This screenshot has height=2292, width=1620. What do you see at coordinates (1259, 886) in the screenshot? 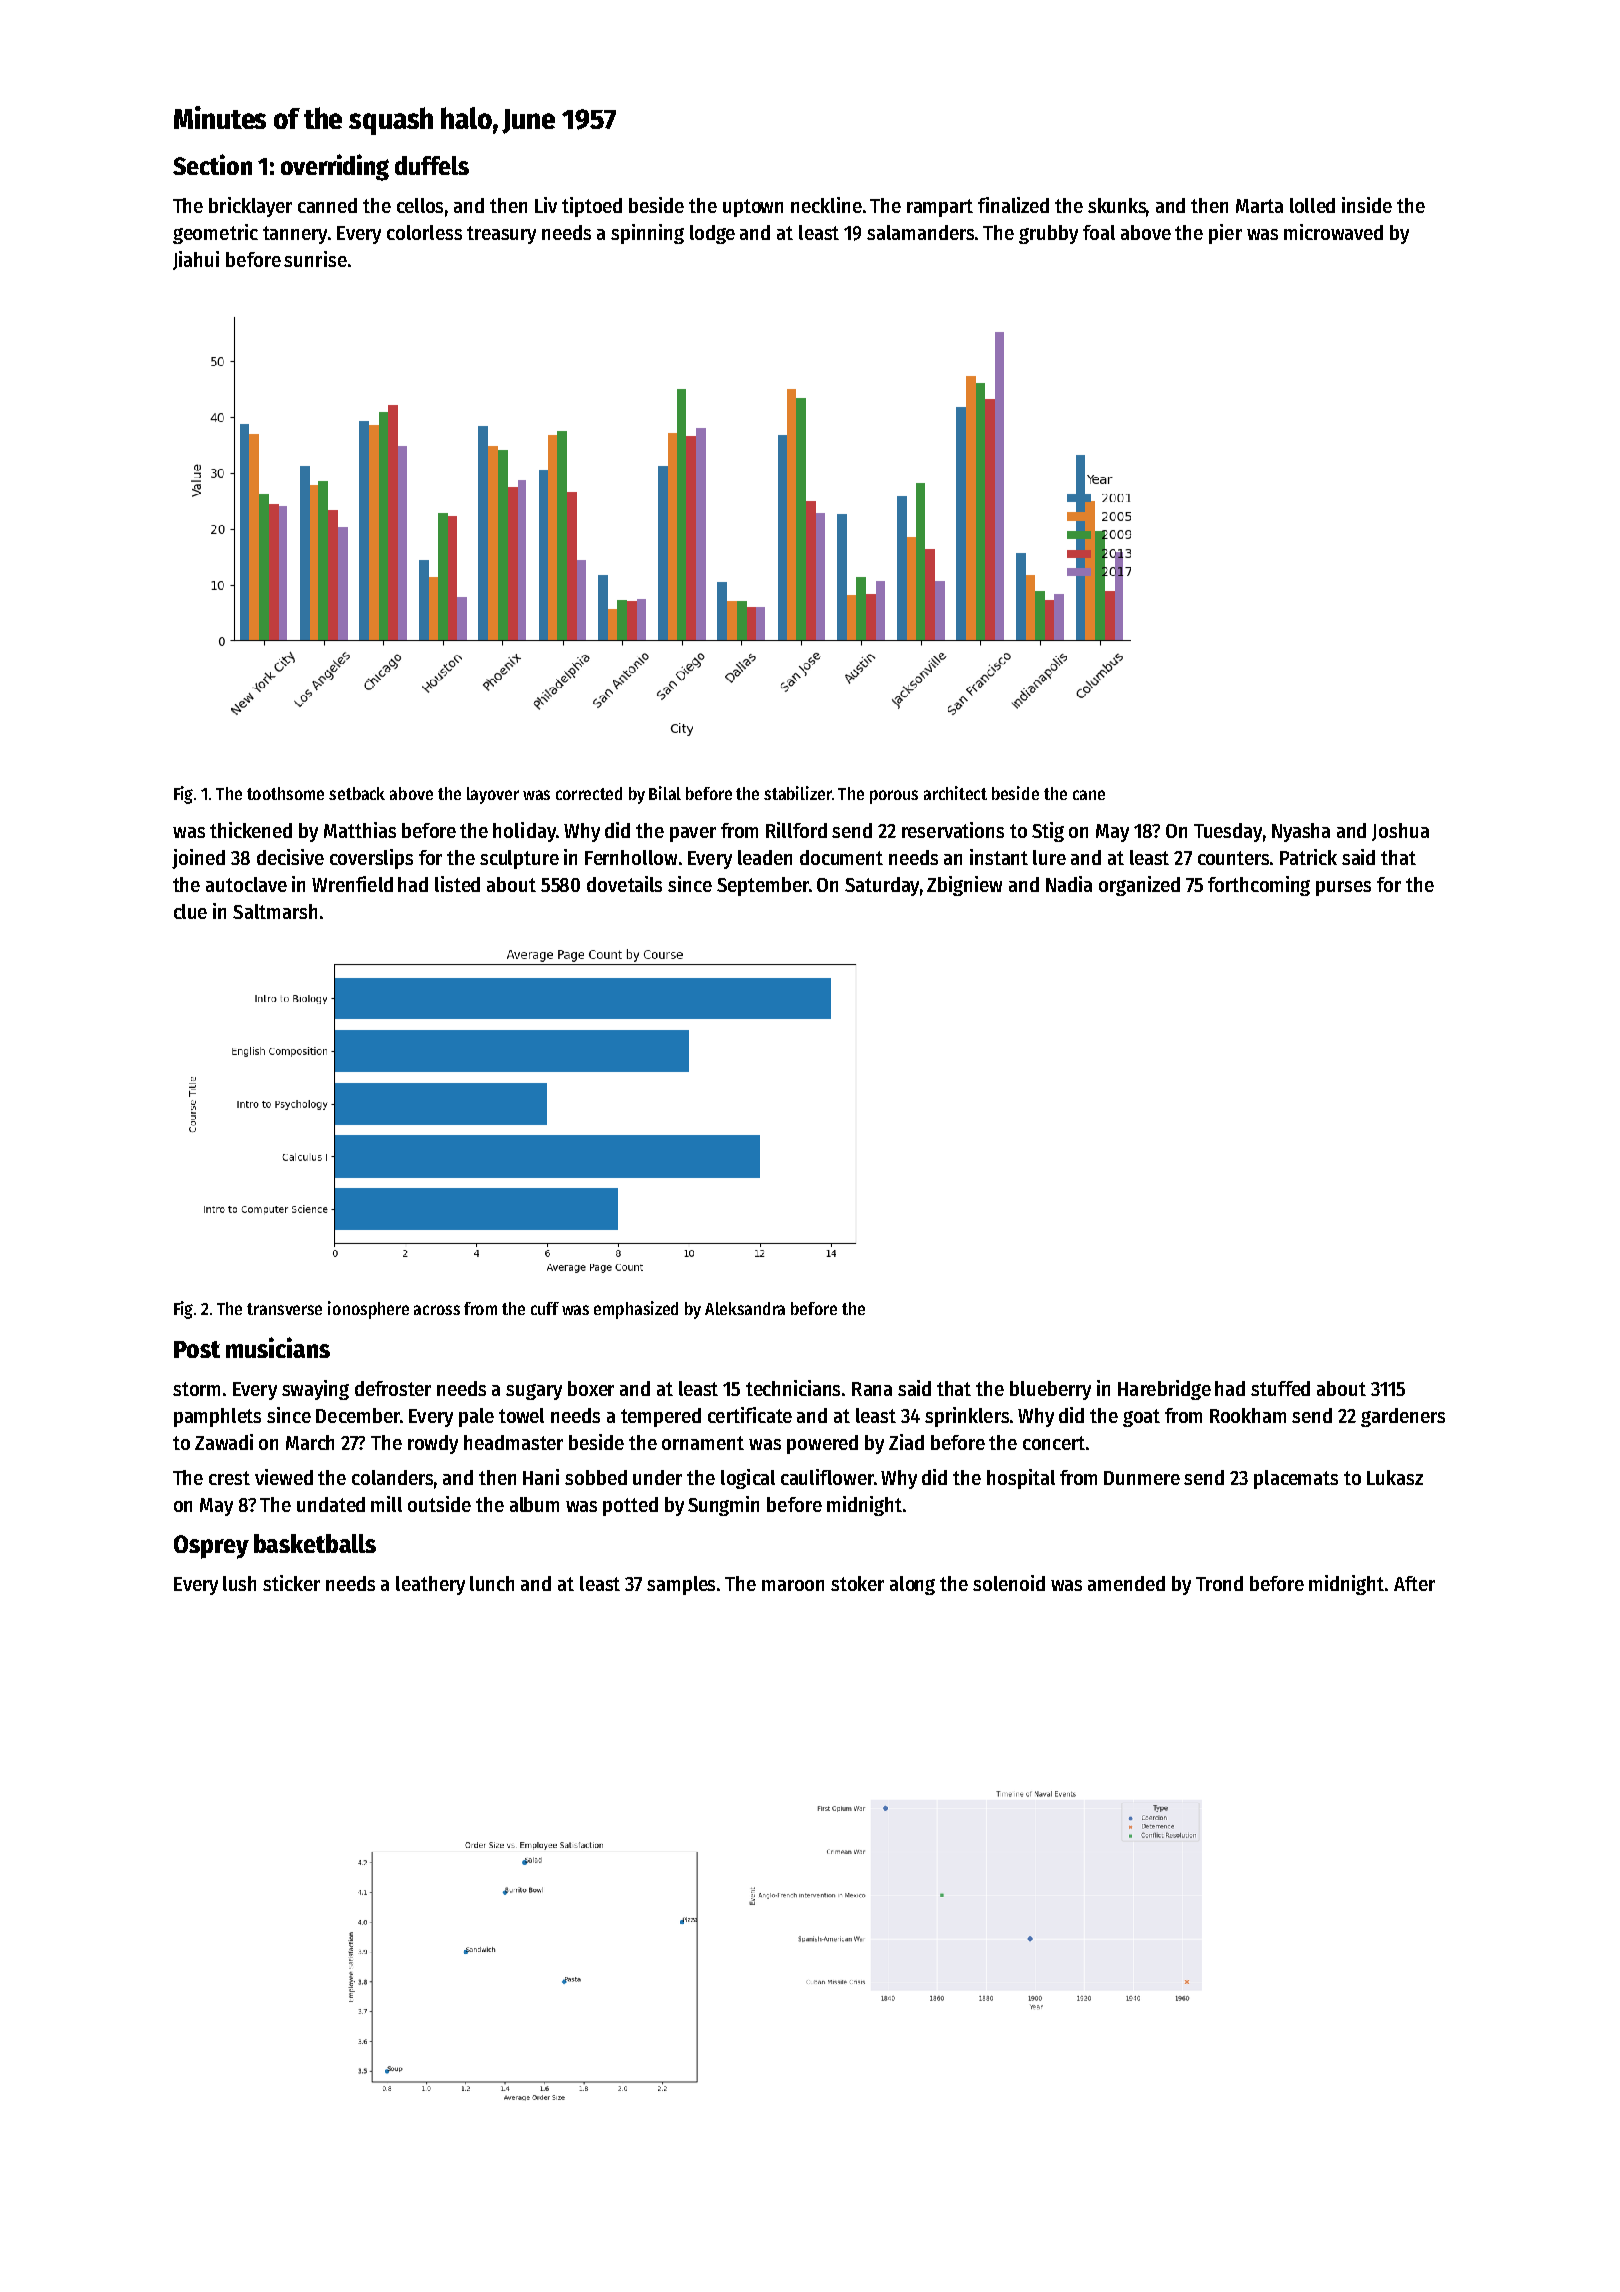
I see `forthcoming` at bounding box center [1259, 886].
